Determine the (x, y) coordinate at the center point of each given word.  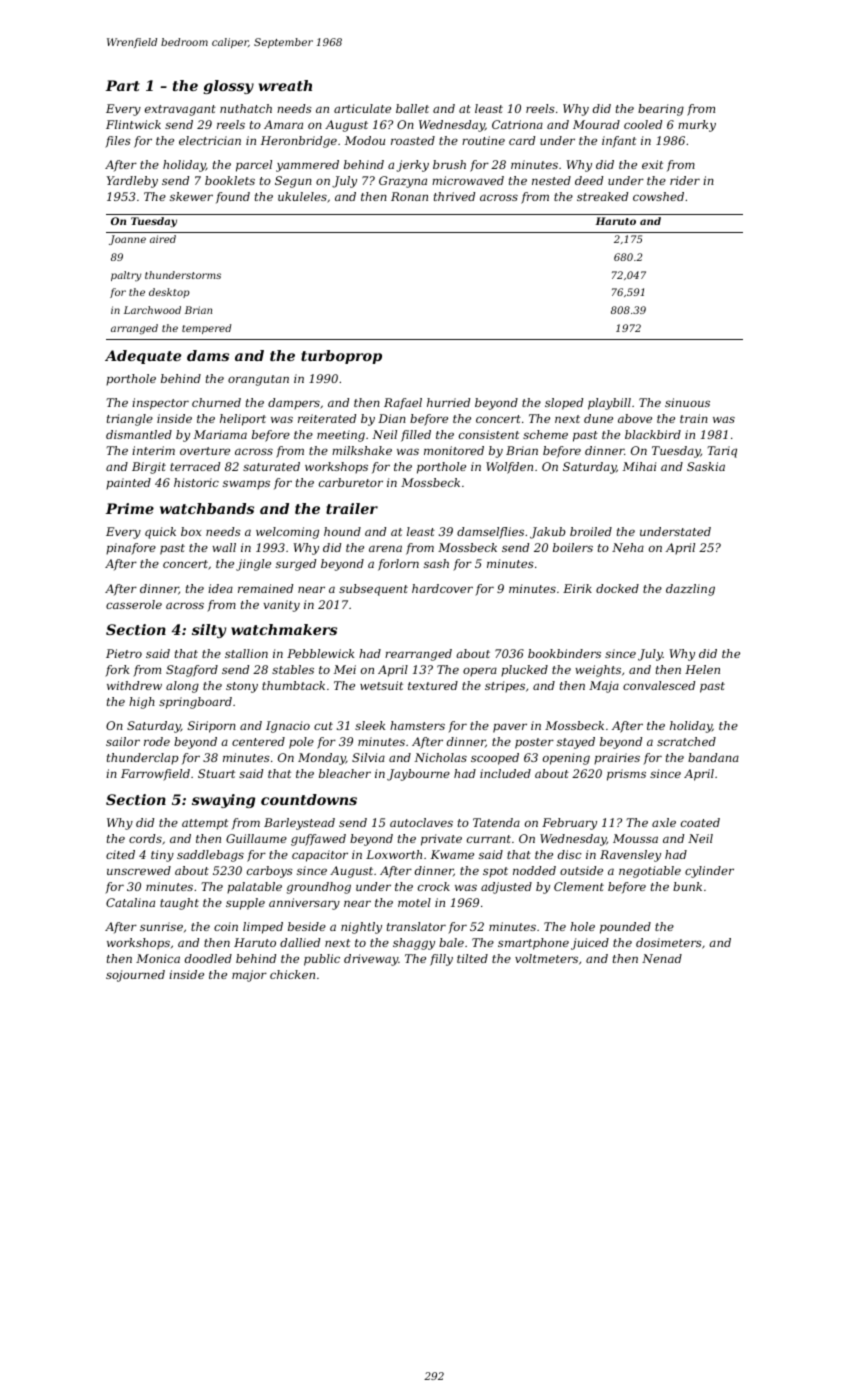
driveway (371, 960)
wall (224, 547)
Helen (702, 669)
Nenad (662, 958)
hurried (448, 402)
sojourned (135, 976)
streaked (602, 196)
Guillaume (256, 838)
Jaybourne (418, 775)
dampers (294, 404)
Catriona (517, 124)
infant (619, 142)
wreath (285, 85)
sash (436, 563)
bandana (713, 757)
